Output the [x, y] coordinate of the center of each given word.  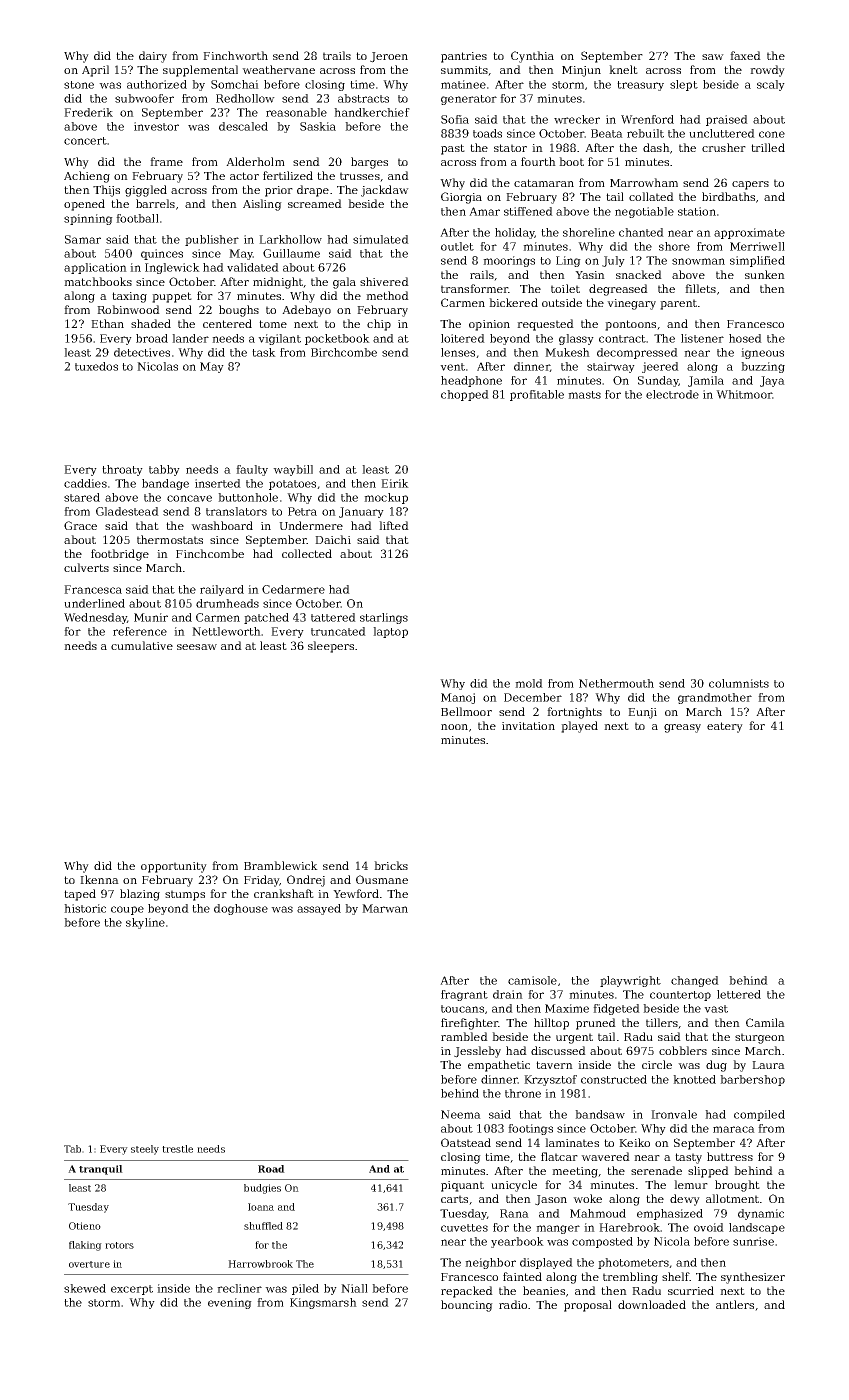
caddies [85, 483]
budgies [262, 1189]
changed [695, 981]
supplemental [200, 71]
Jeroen [389, 57]
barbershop [752, 1080]
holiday [515, 233]
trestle [177, 1149]
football [137, 218]
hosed [745, 338]
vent [452, 367]
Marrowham [644, 182]
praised [727, 120]
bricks [391, 865]
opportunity [174, 867]
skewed [85, 1288]
